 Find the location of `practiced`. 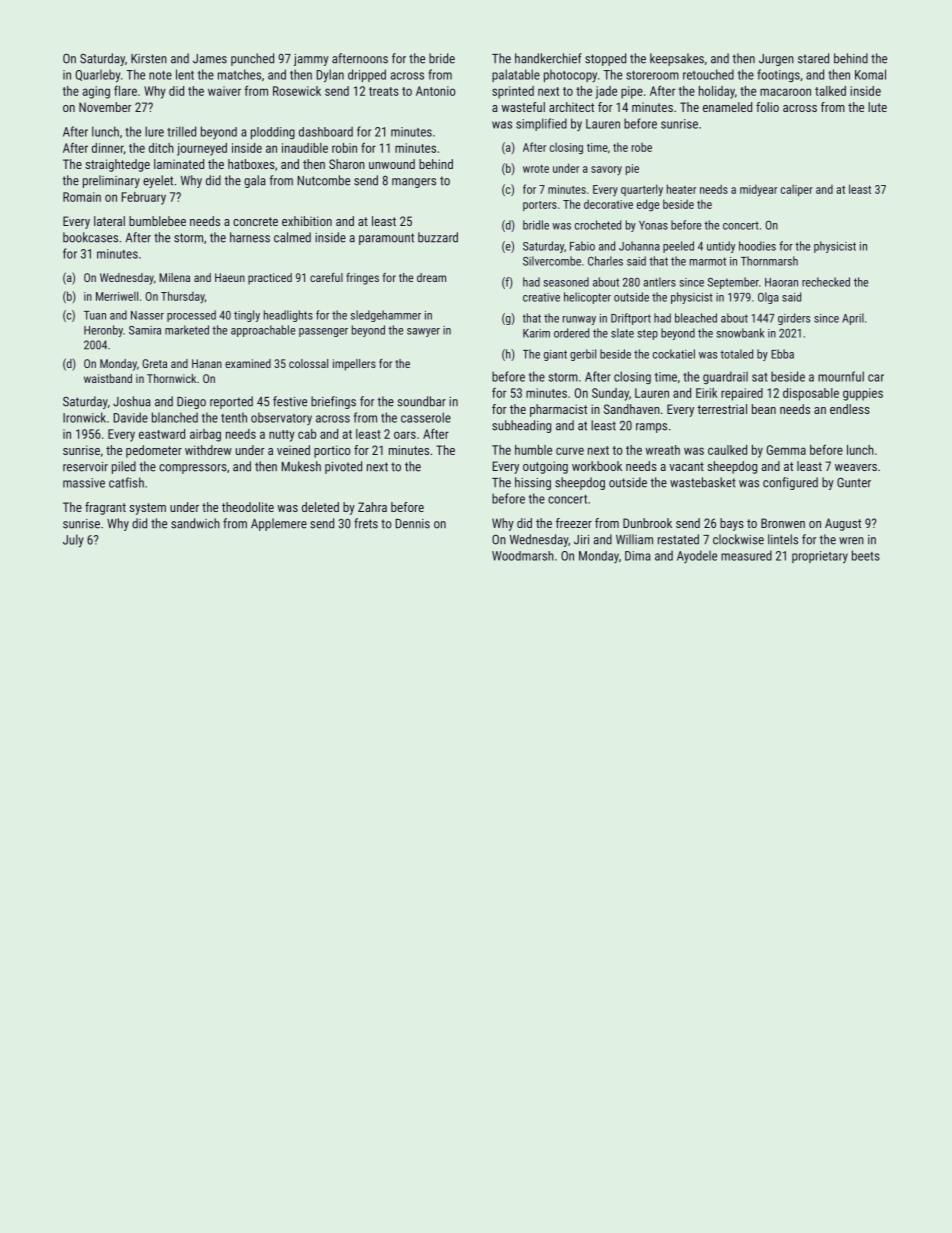

practiced is located at coordinates (270, 279).
